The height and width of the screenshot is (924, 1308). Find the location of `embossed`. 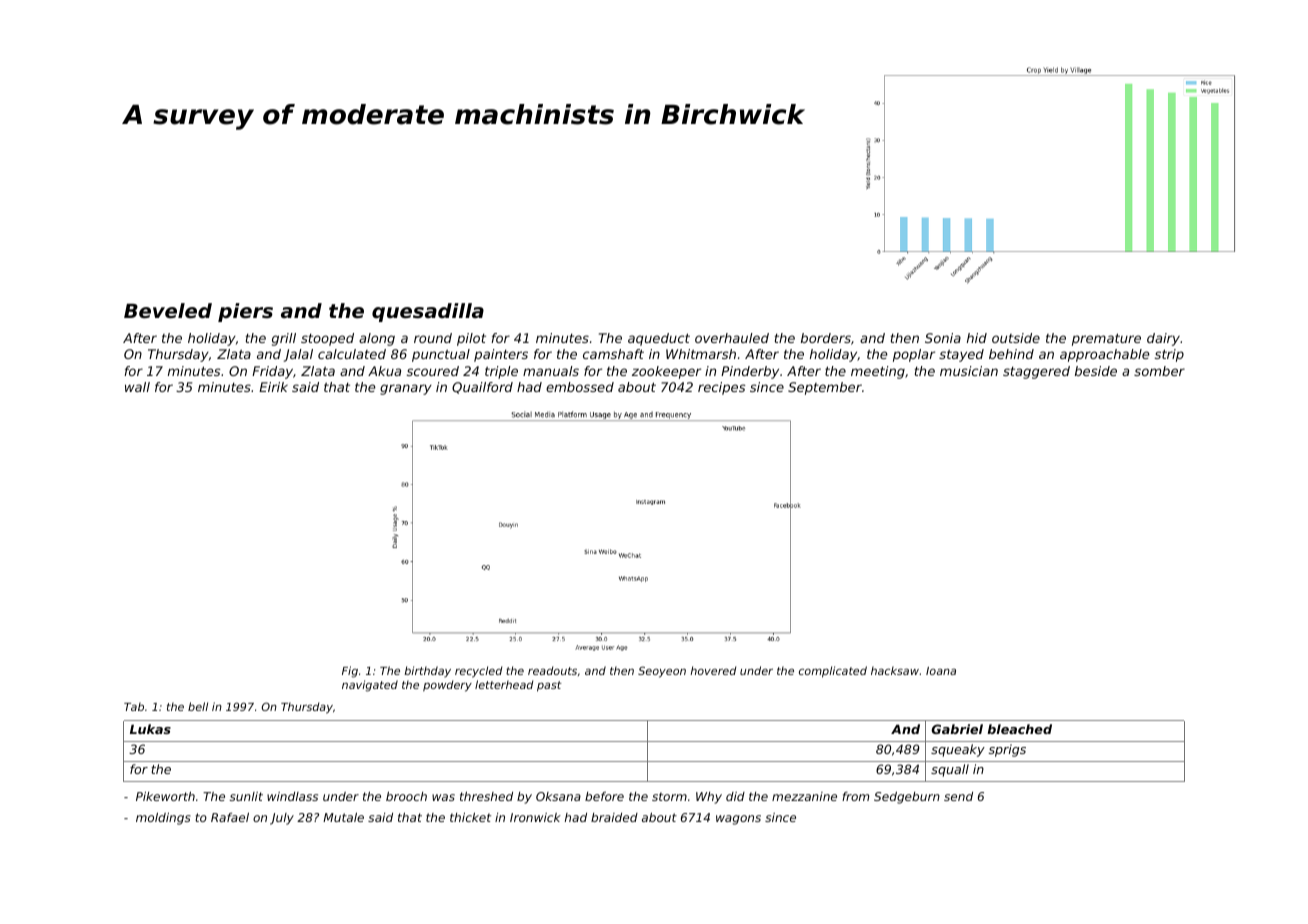

embossed is located at coordinates (580, 387).
